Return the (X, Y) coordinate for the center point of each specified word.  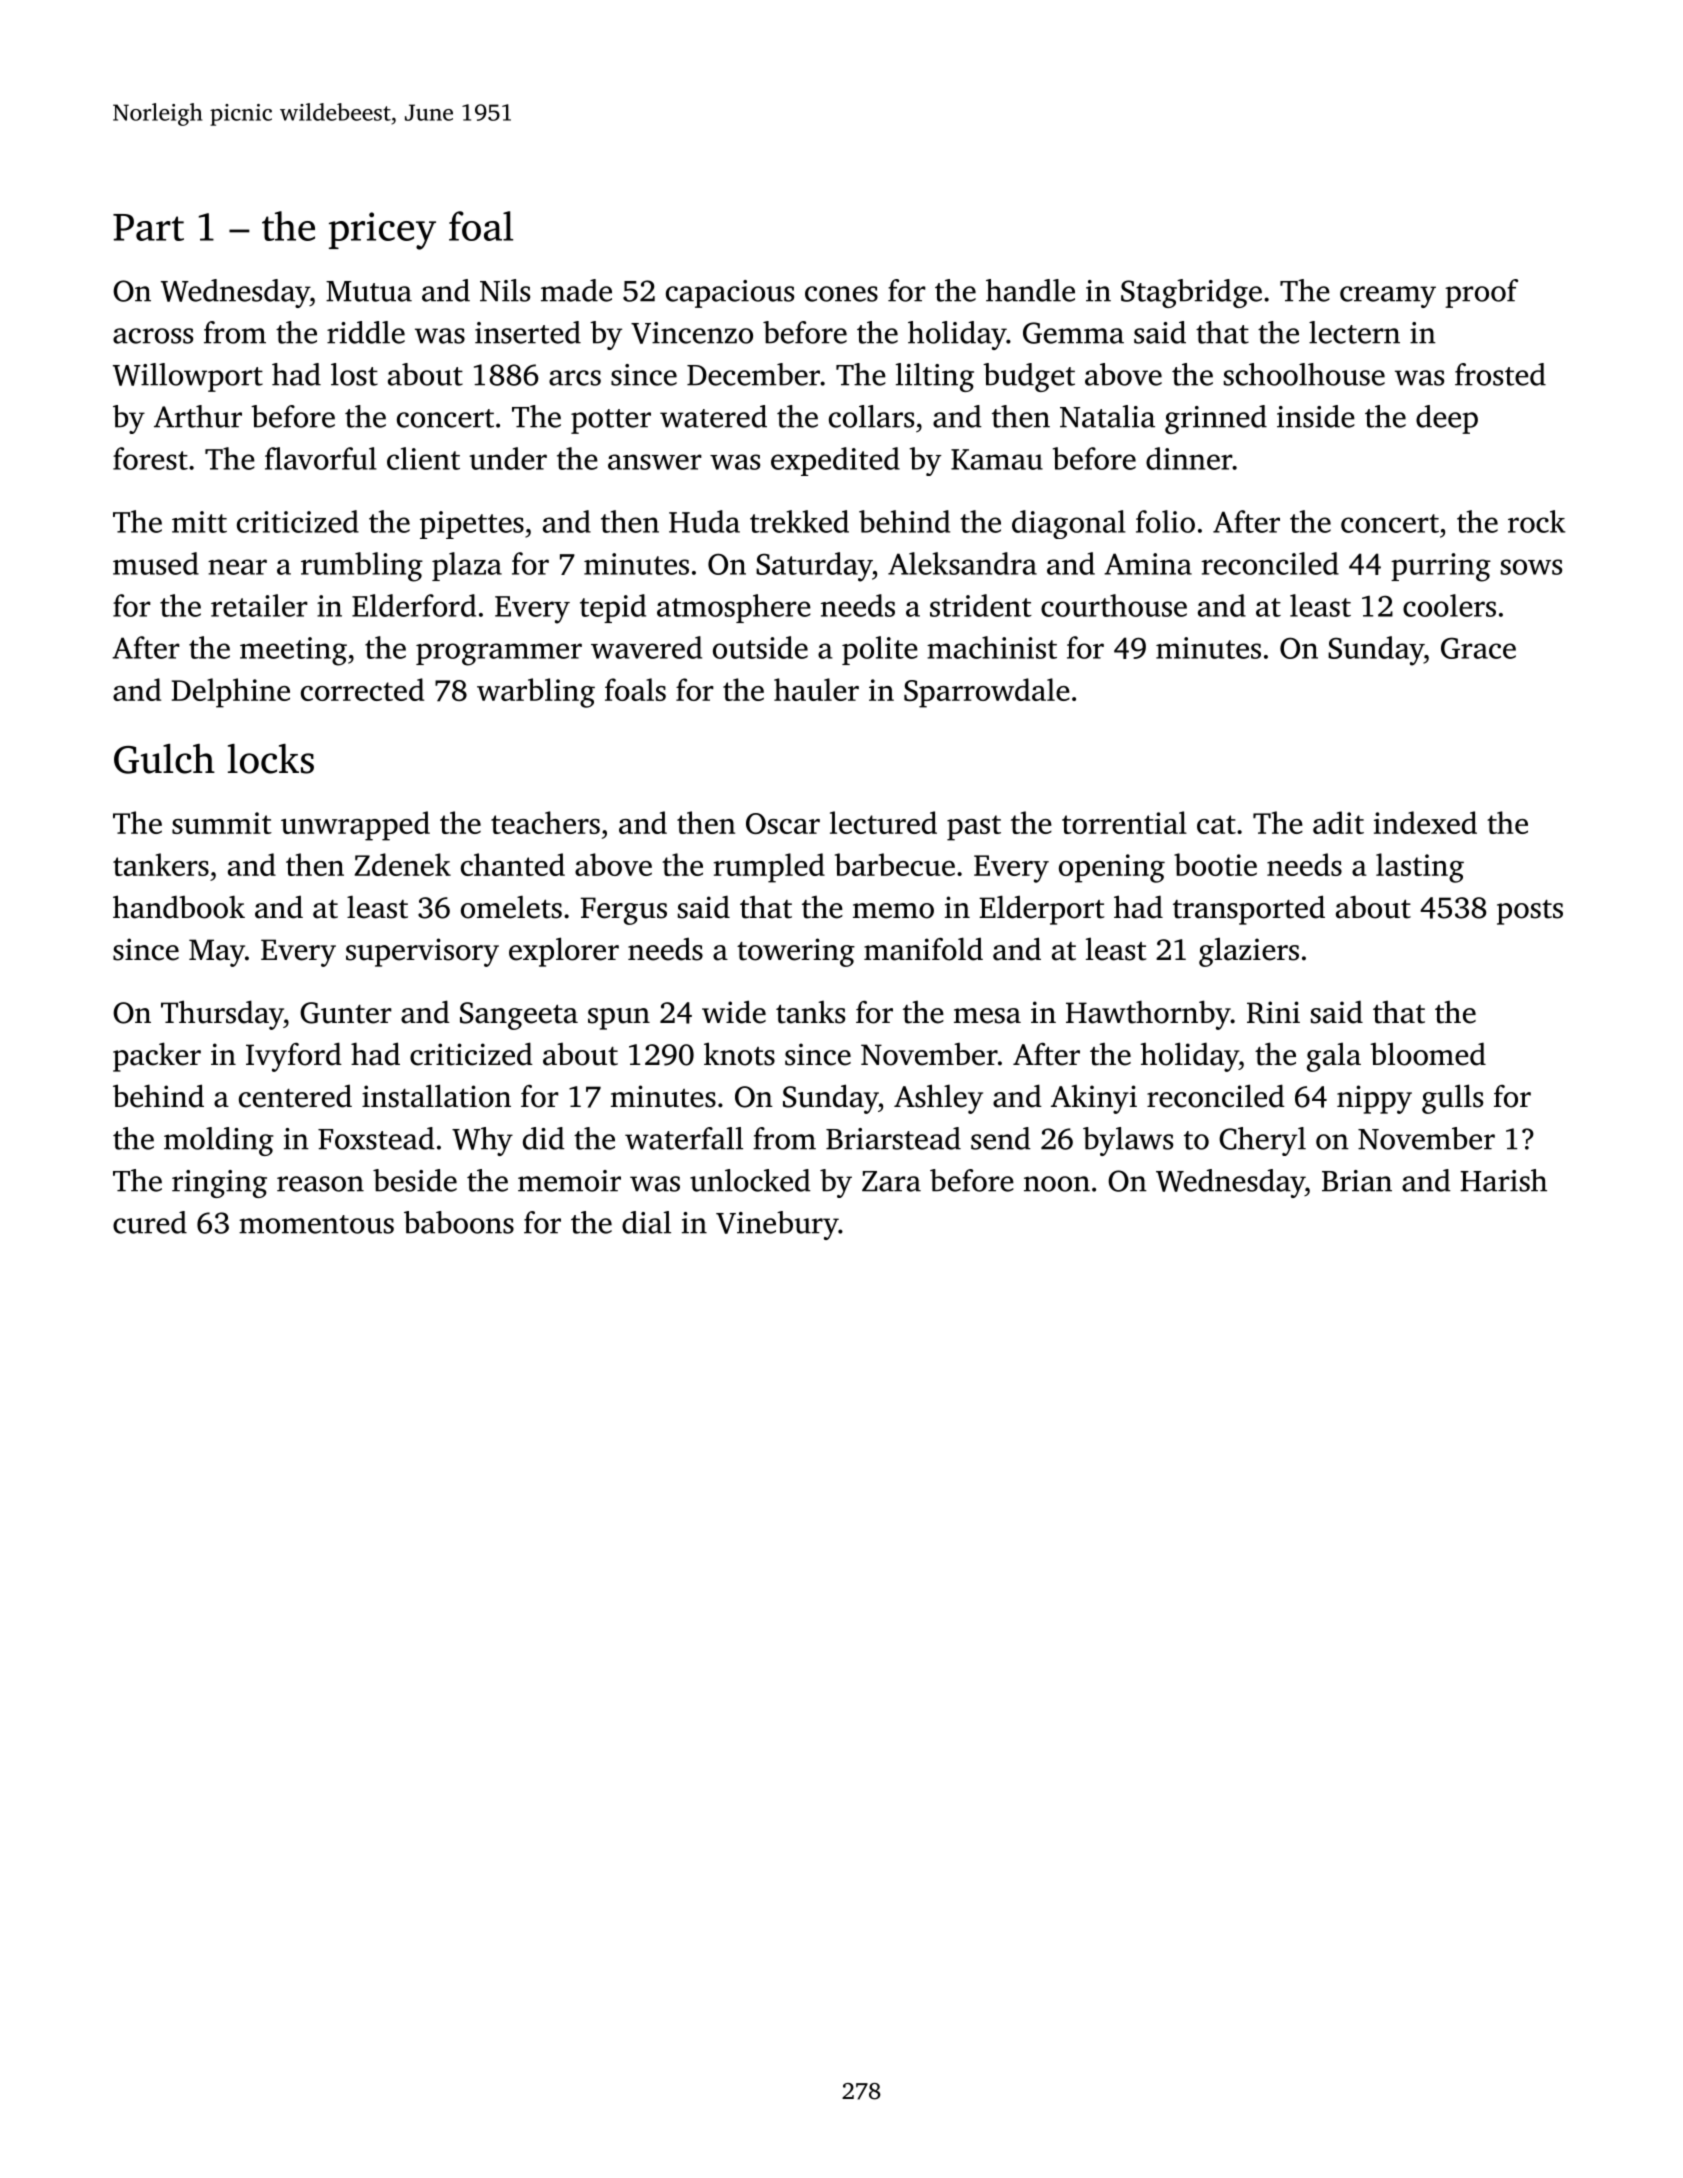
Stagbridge (1191, 293)
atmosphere (734, 608)
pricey (382, 231)
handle (1030, 290)
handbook (179, 907)
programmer (499, 654)
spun (619, 1019)
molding (219, 1141)
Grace (1478, 648)
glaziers (1249, 952)
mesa (987, 1016)
